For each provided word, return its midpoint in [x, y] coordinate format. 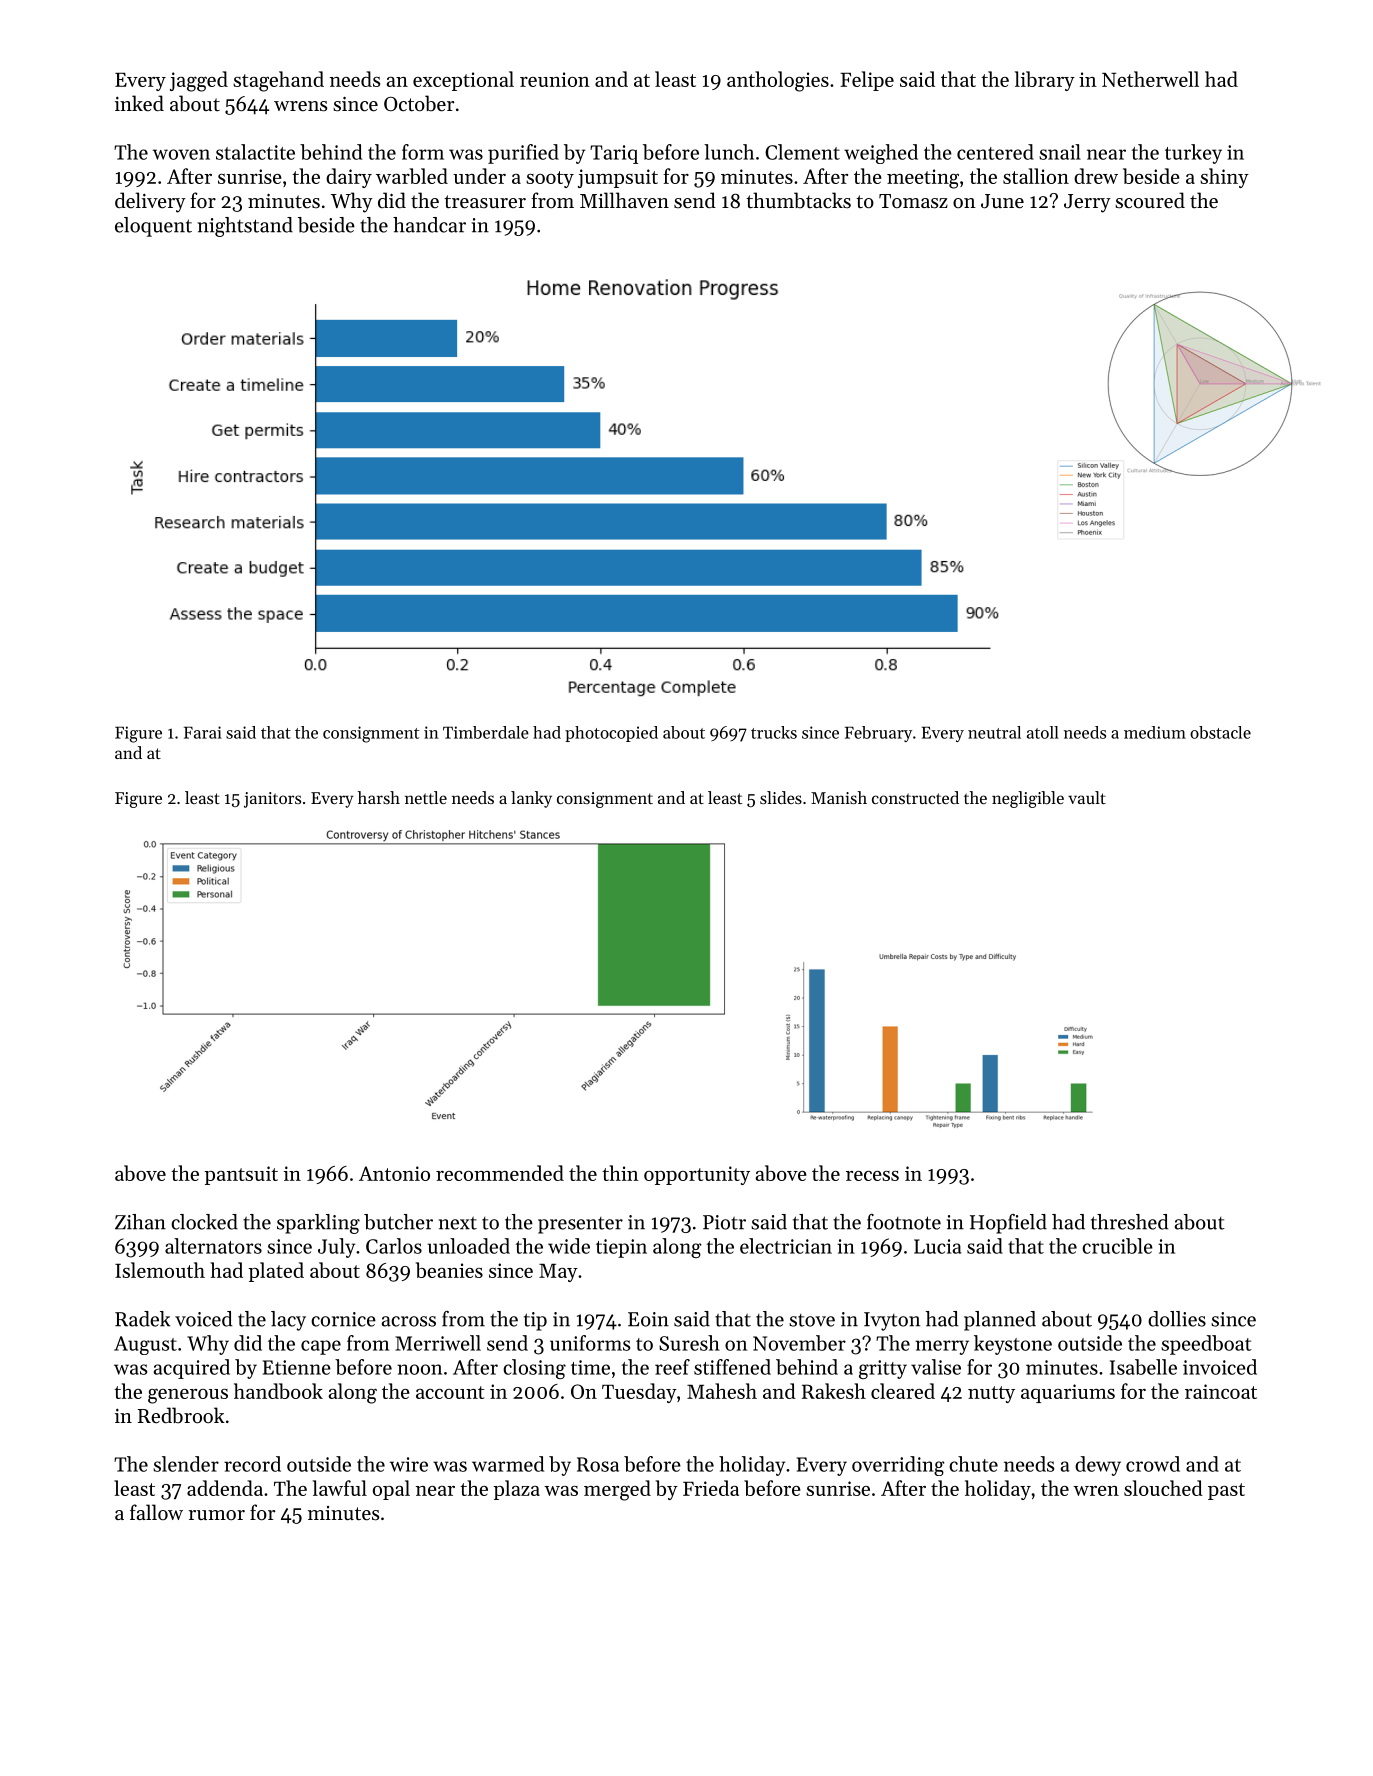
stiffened [732, 1367]
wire [409, 1464]
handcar [429, 225]
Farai [203, 732]
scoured [1150, 200]
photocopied [611, 734]
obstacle [1220, 732]
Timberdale [486, 732]
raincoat [1221, 1391]
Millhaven [624, 200]
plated [276, 1272]
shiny [1224, 178]
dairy [349, 178]
